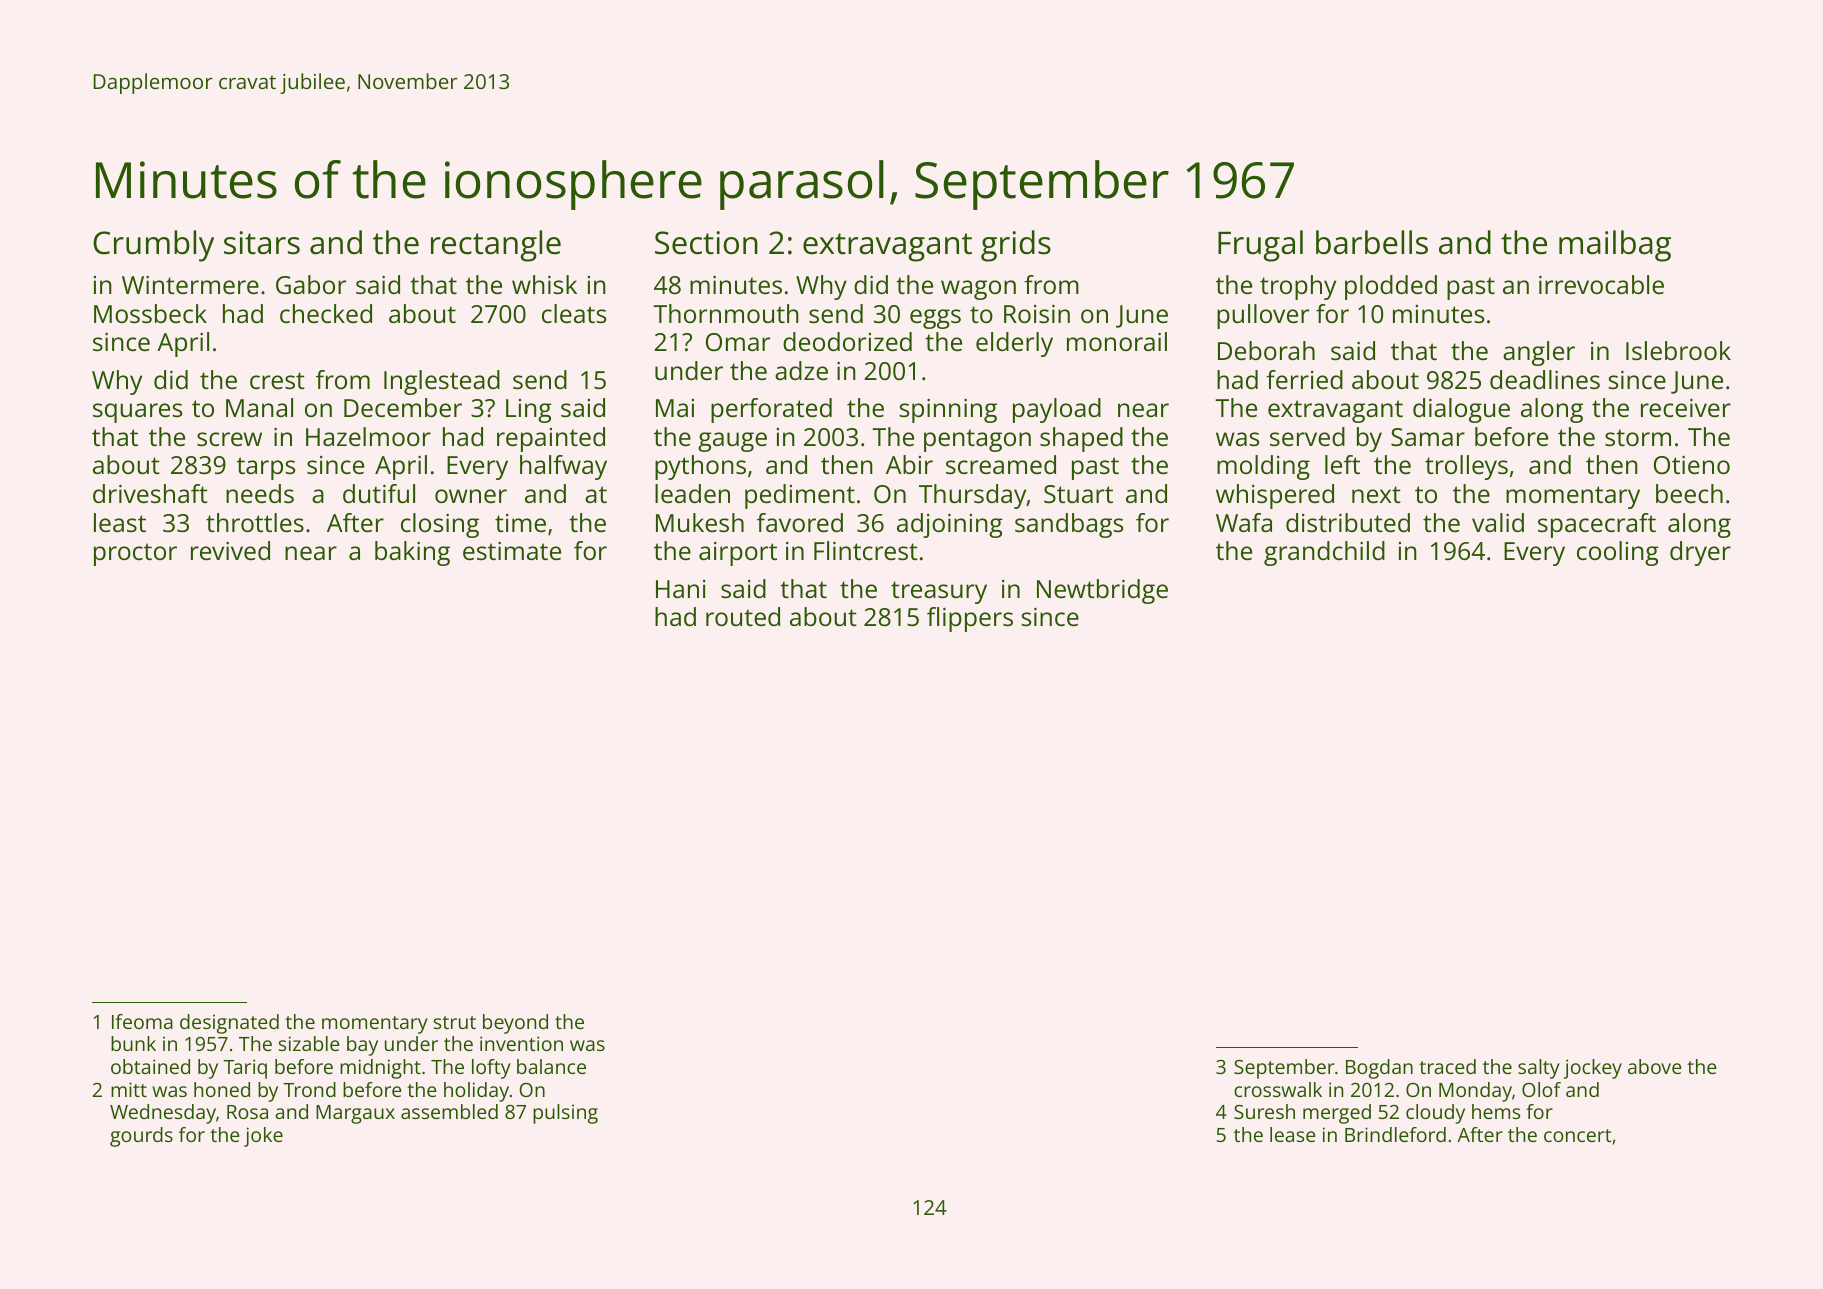 This screenshot has height=1289, width=1823. What do you see at coordinates (1601, 284) in the screenshot?
I see `irrevocable` at bounding box center [1601, 284].
